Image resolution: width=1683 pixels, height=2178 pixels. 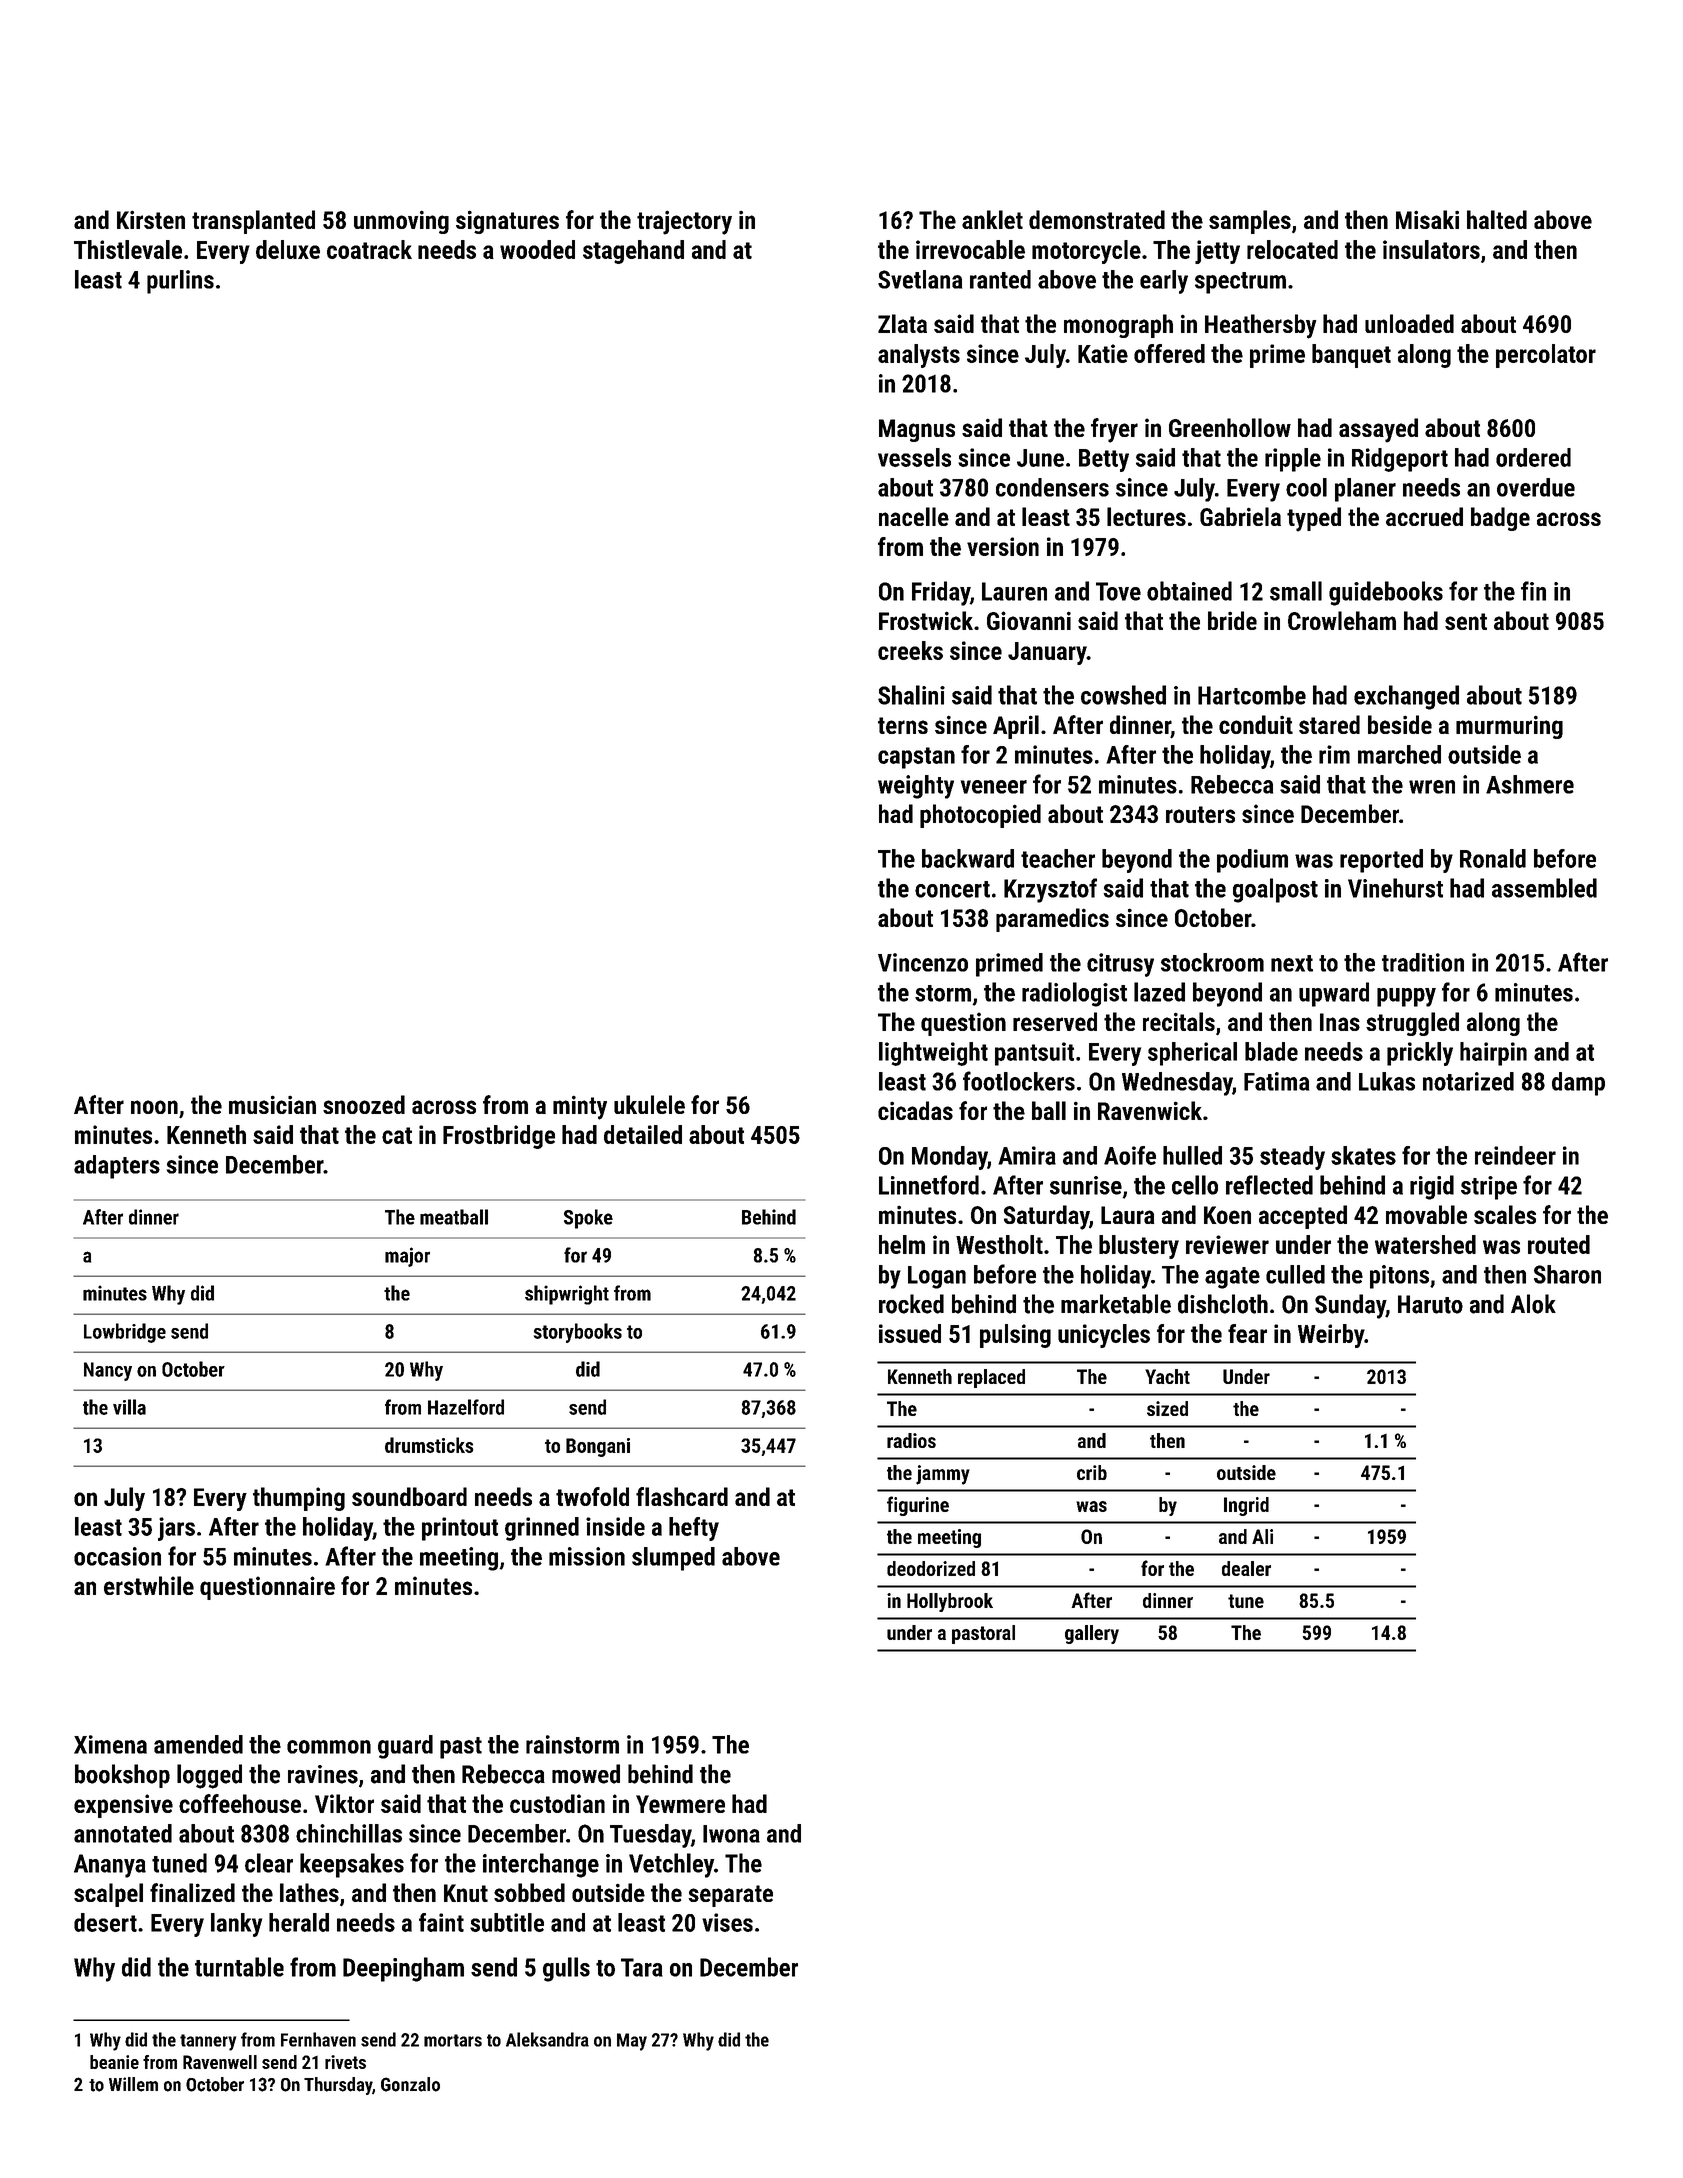 What do you see at coordinates (903, 725) in the image?
I see `terns` at bounding box center [903, 725].
